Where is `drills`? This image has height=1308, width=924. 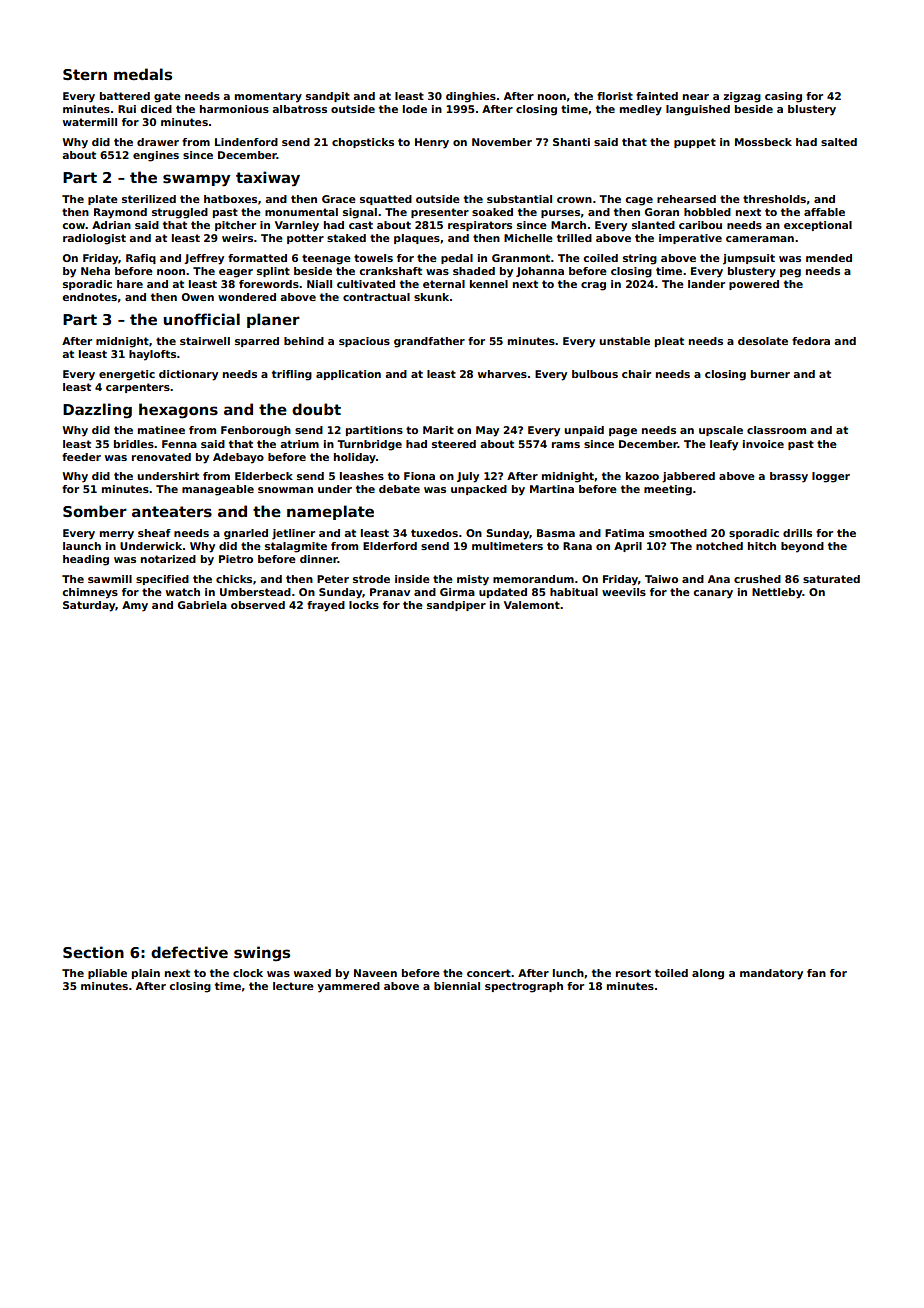 drills is located at coordinates (797, 533).
